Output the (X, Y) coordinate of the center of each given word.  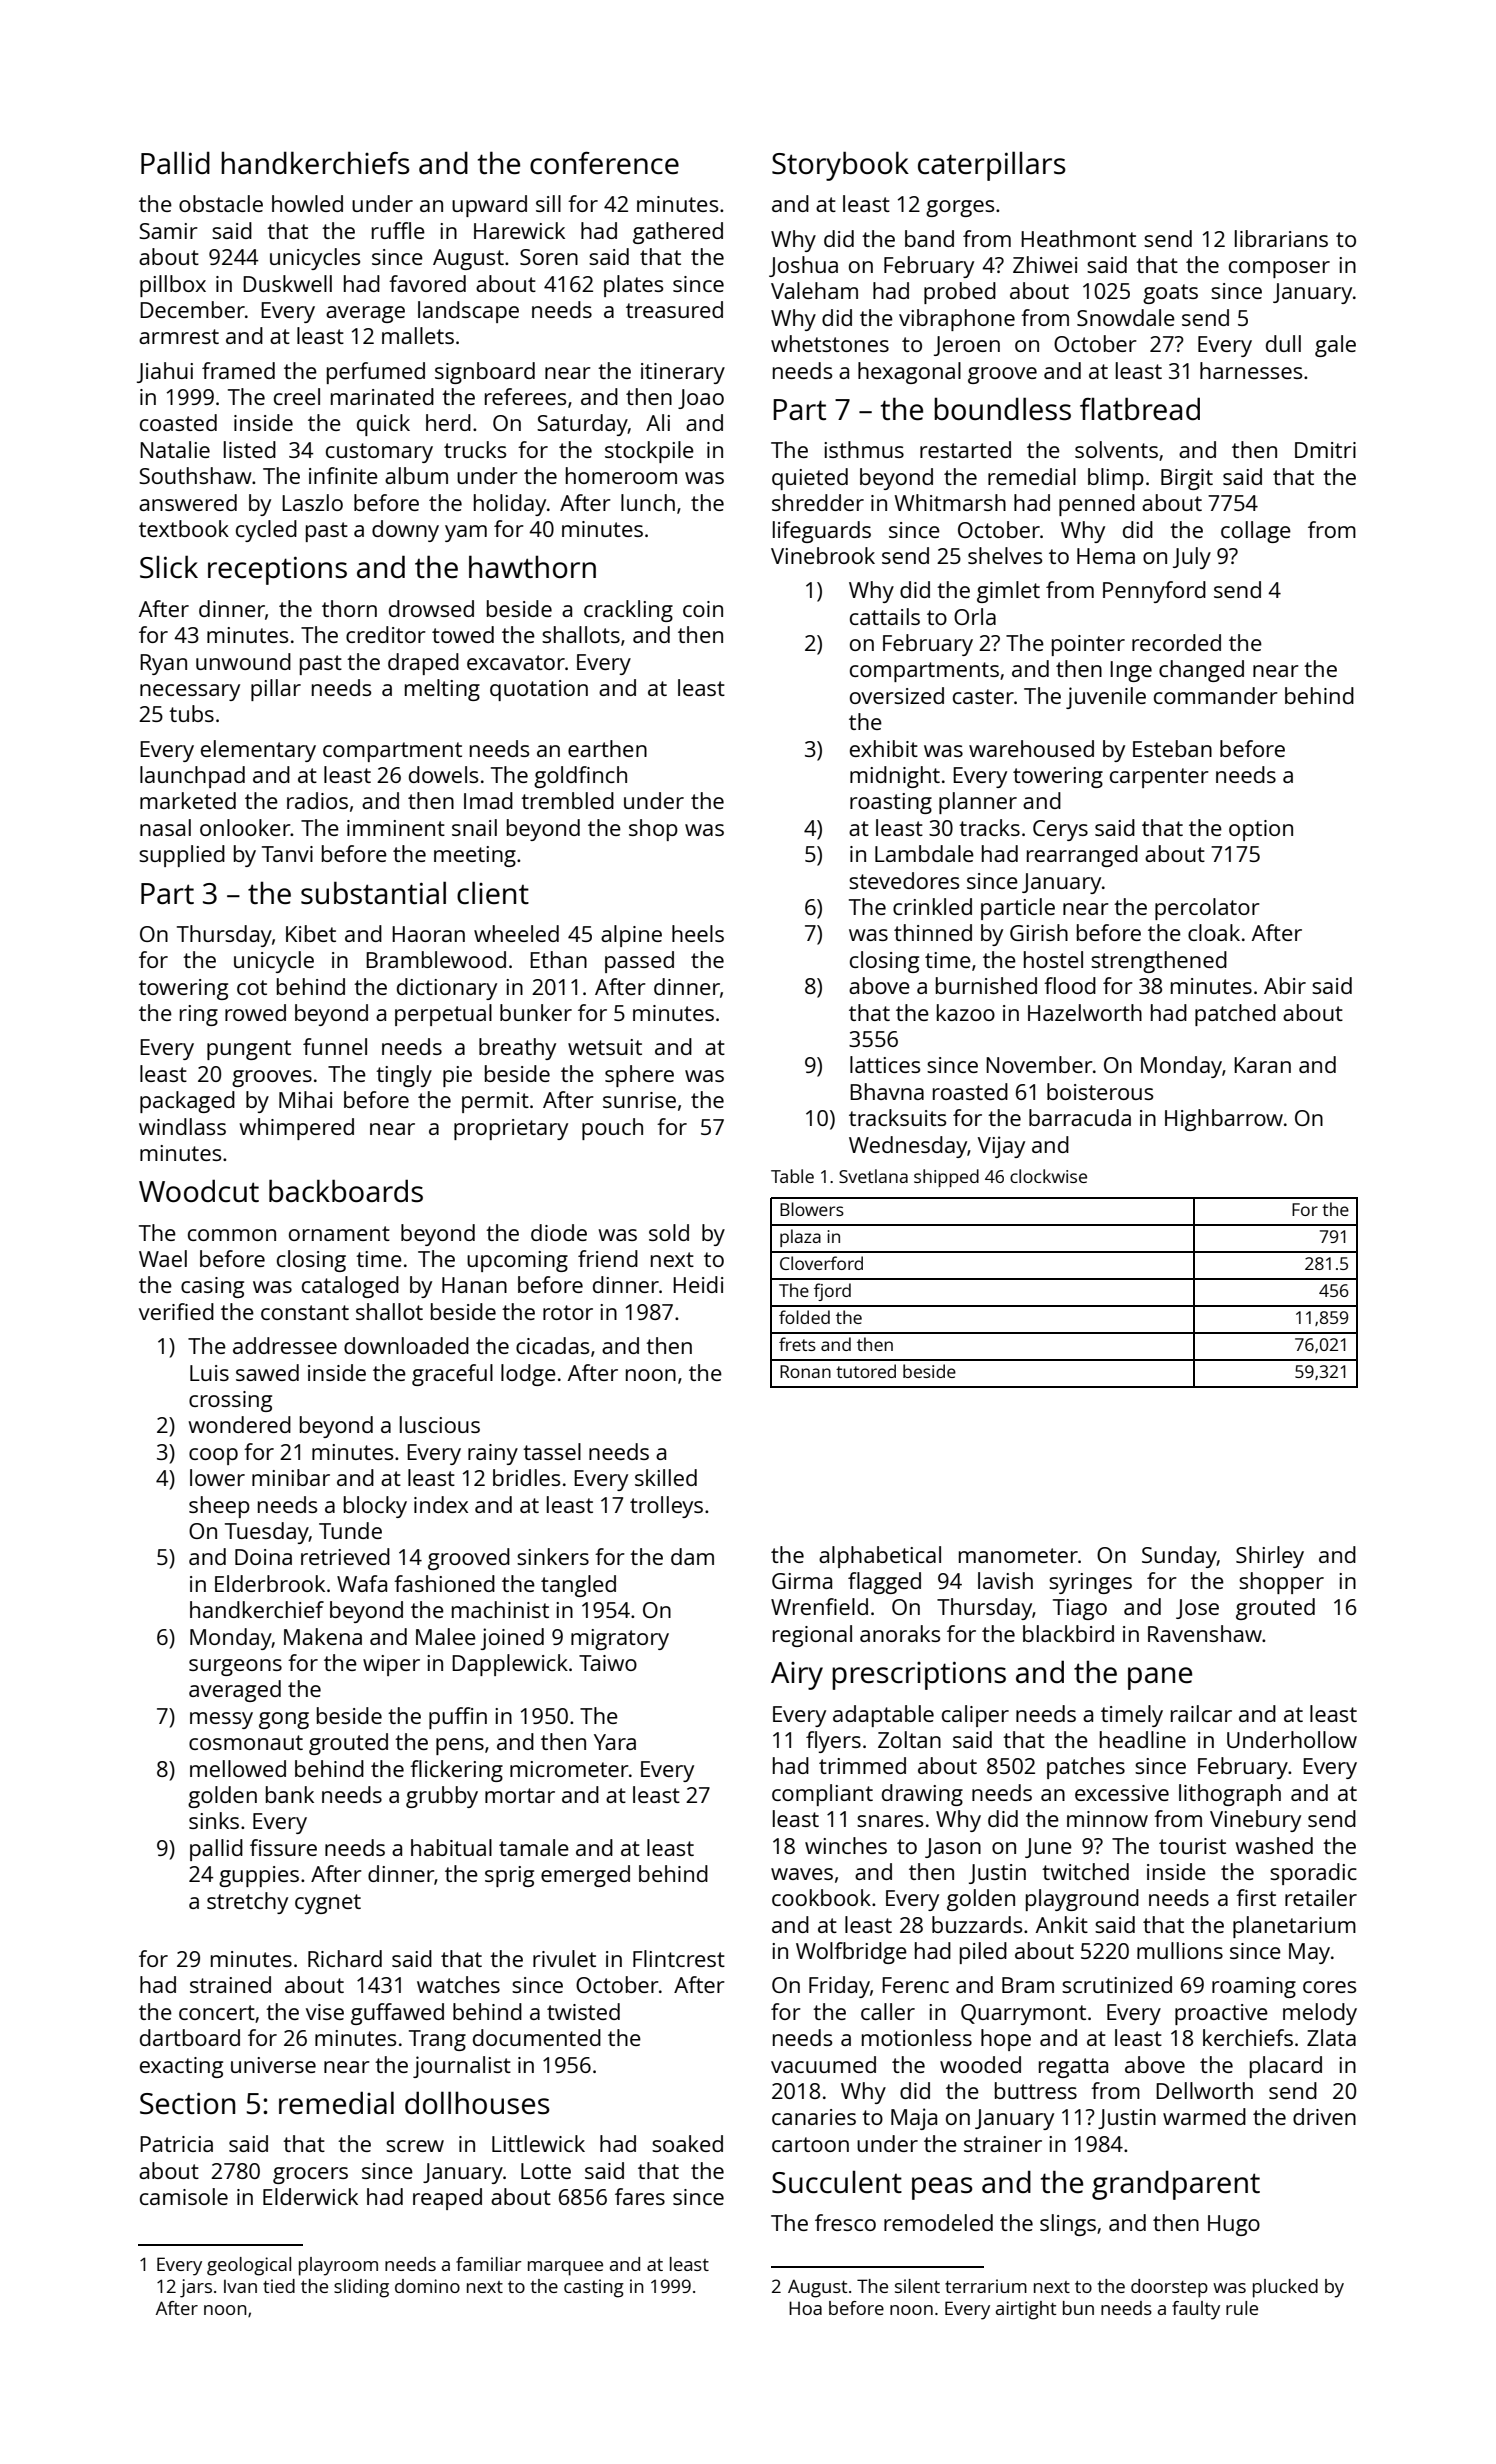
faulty (1196, 2310)
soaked (687, 2143)
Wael (163, 1258)
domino (427, 2286)
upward (489, 206)
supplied (182, 856)
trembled (567, 800)
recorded (1176, 642)
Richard (345, 1958)
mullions (1180, 1950)
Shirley (1270, 1557)
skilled (666, 1477)
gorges (960, 208)
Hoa (805, 2308)
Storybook (840, 166)
